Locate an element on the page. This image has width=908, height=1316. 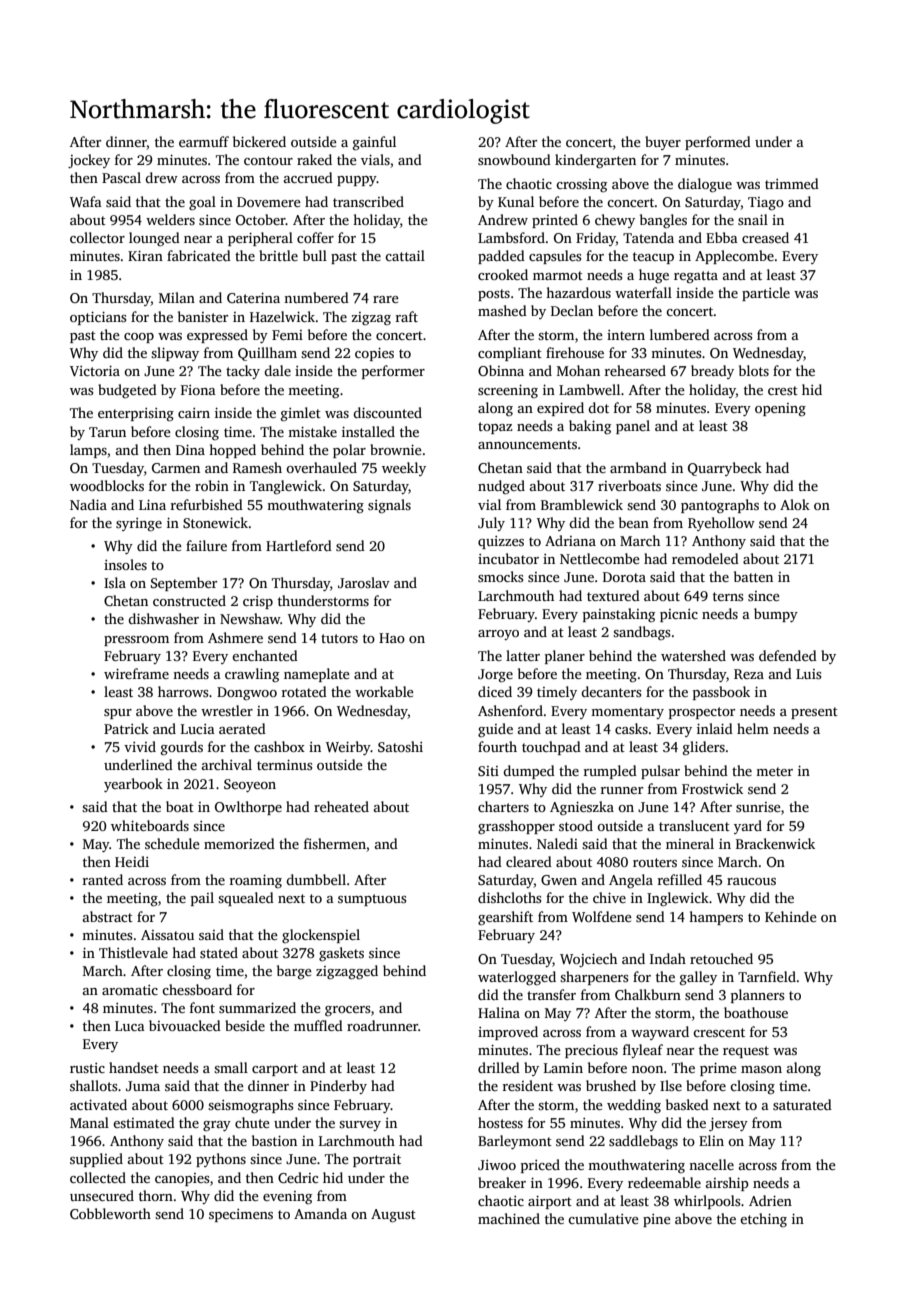
armband is located at coordinates (638, 467).
